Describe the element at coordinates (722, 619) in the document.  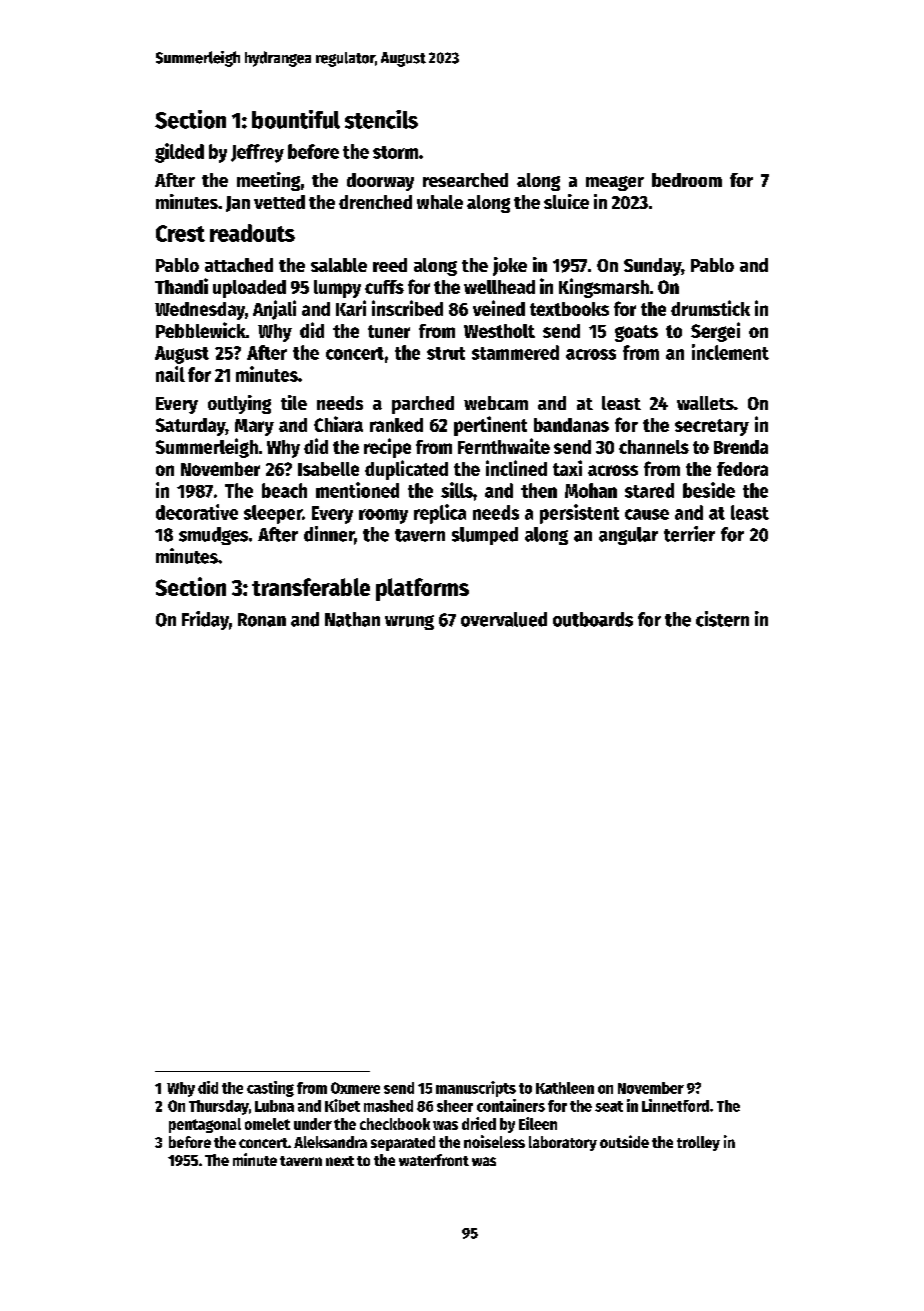
I see `cistern` at that location.
